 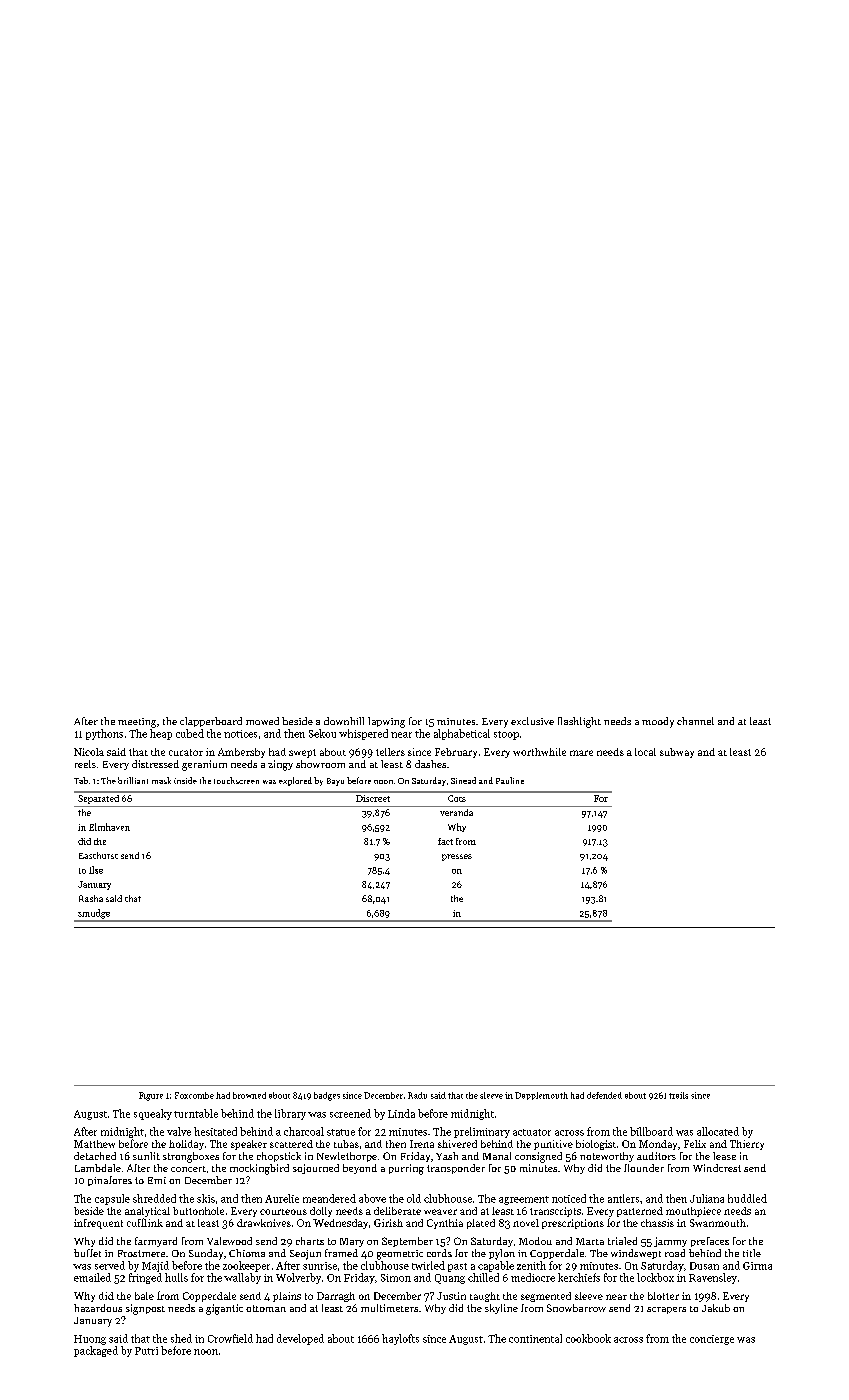 What do you see at coordinates (481, 1224) in the page?
I see `plated` at bounding box center [481, 1224].
